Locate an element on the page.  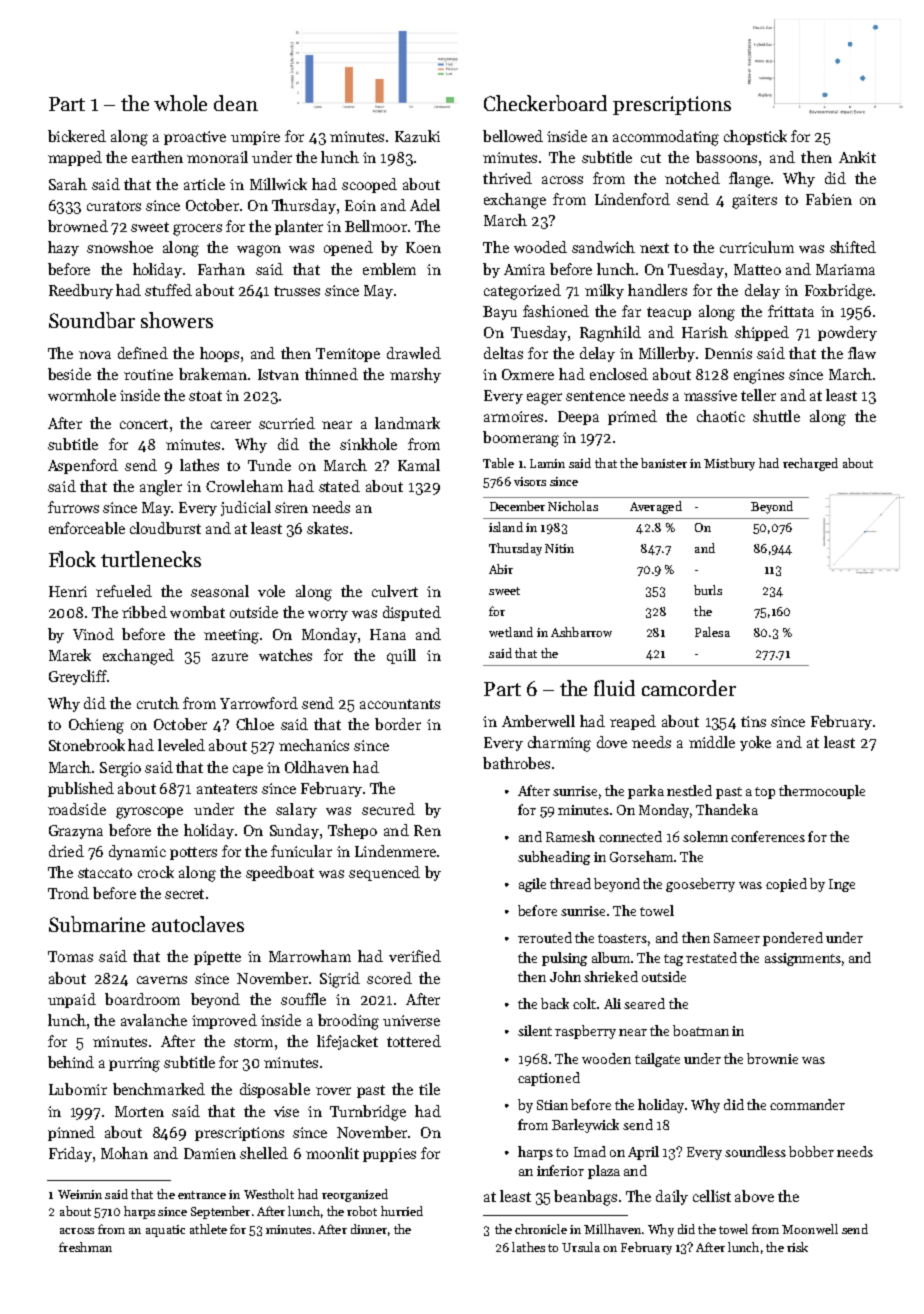
island is located at coordinates (506, 527).
